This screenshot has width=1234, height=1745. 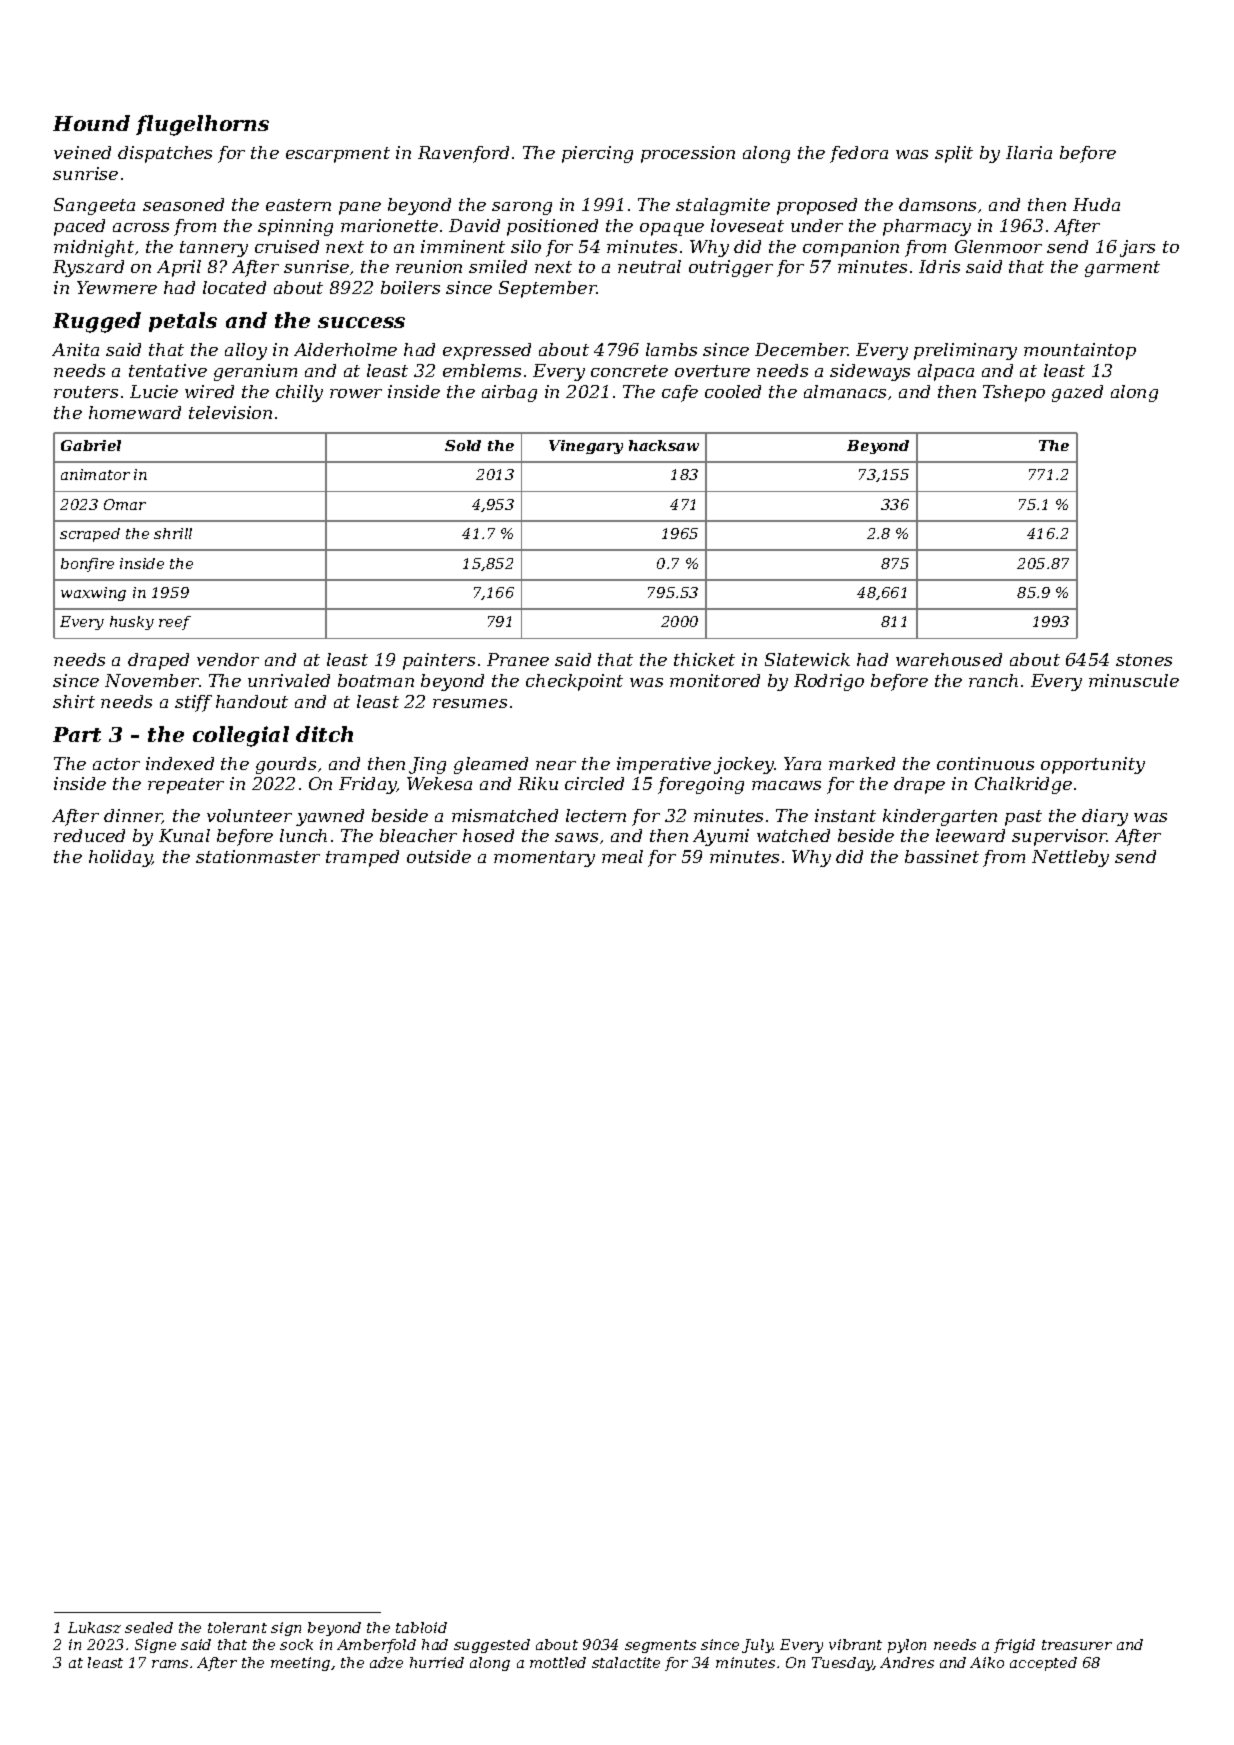 I want to click on shirt, so click(x=74, y=701).
